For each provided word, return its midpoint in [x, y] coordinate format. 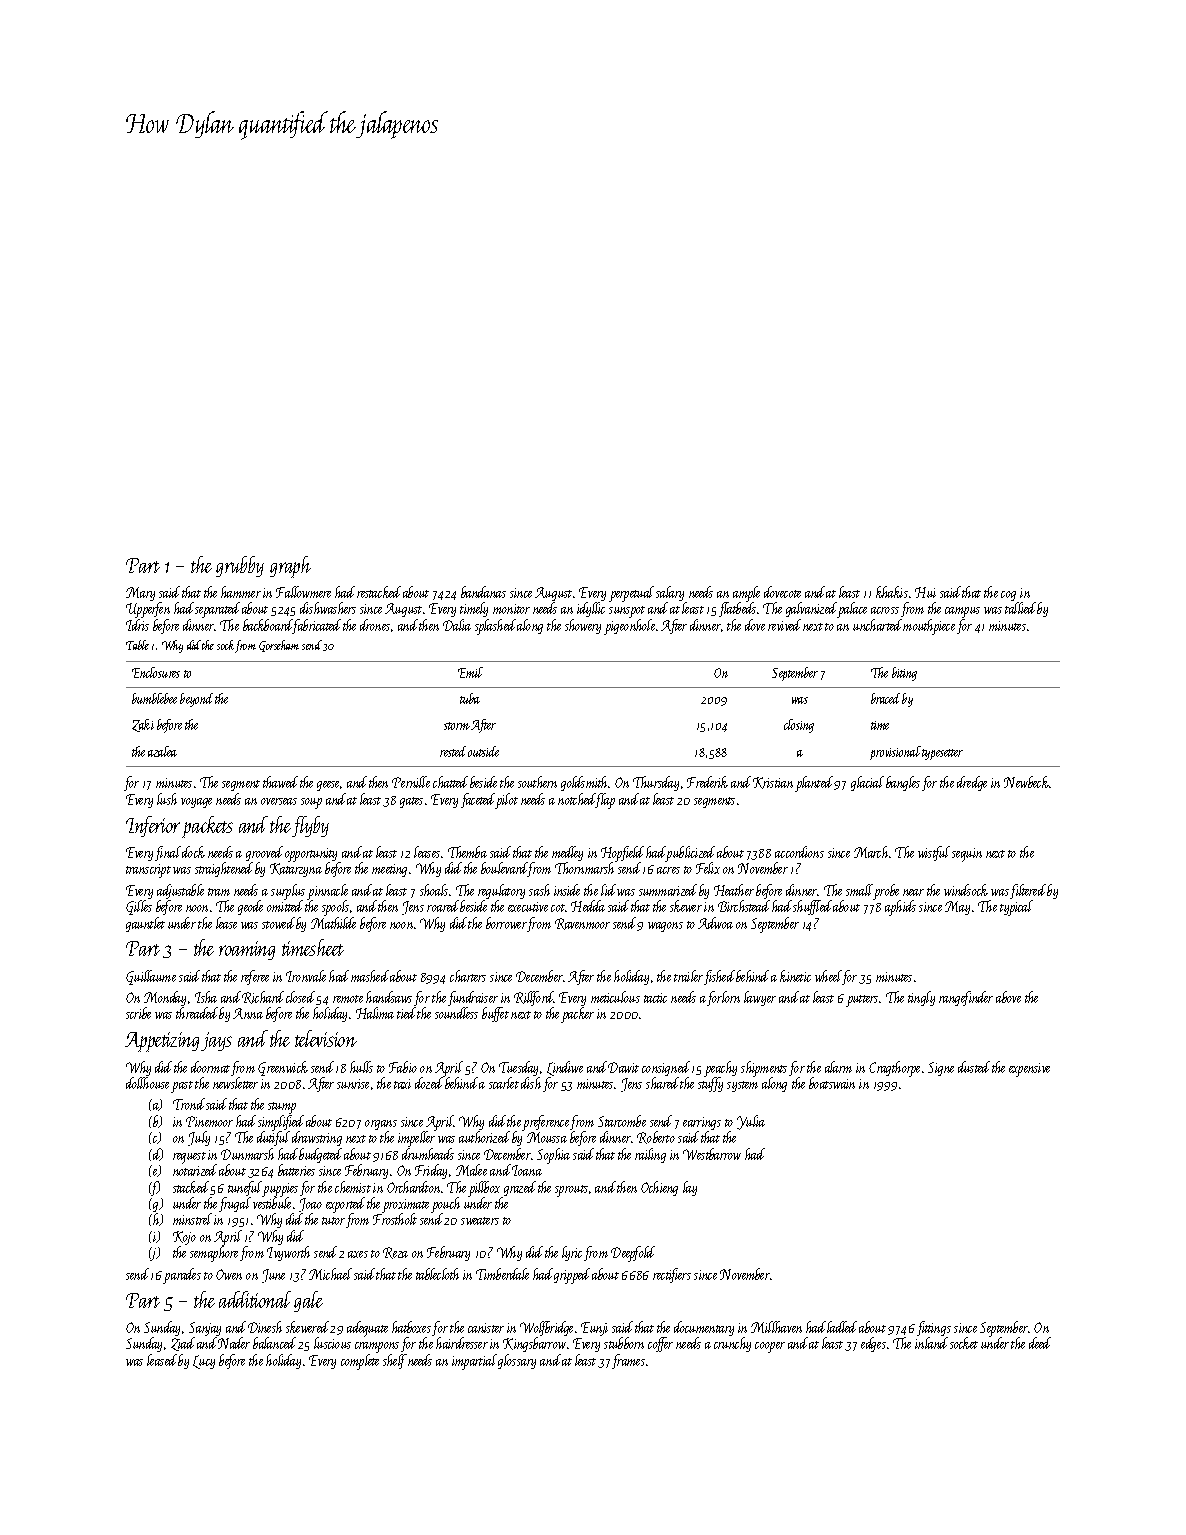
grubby [240, 566]
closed [300, 997]
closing [799, 726]
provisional [895, 753]
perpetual [631, 594]
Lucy [204, 1362]
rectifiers [672, 1275]
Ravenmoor [582, 924]
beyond [196, 700]
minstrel [192, 1219]
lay [690, 1188]
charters [468, 976]
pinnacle [327, 892]
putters [862, 1001]
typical [1016, 908]
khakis [892, 592]
